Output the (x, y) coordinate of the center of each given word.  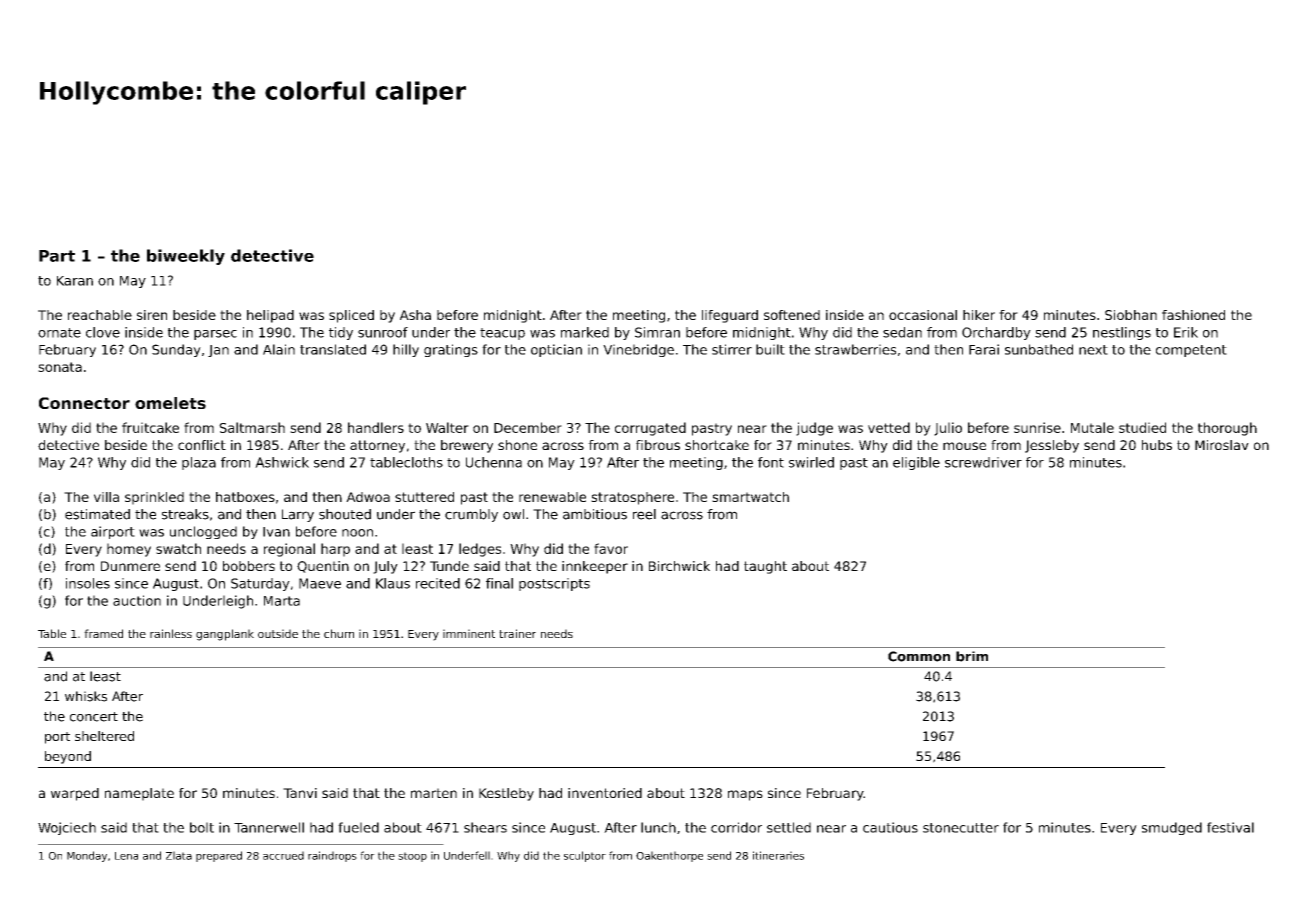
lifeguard (730, 316)
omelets (170, 403)
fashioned (1193, 315)
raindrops (332, 856)
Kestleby (506, 794)
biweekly (186, 257)
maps (745, 795)
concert (94, 717)
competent (1191, 351)
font (771, 462)
